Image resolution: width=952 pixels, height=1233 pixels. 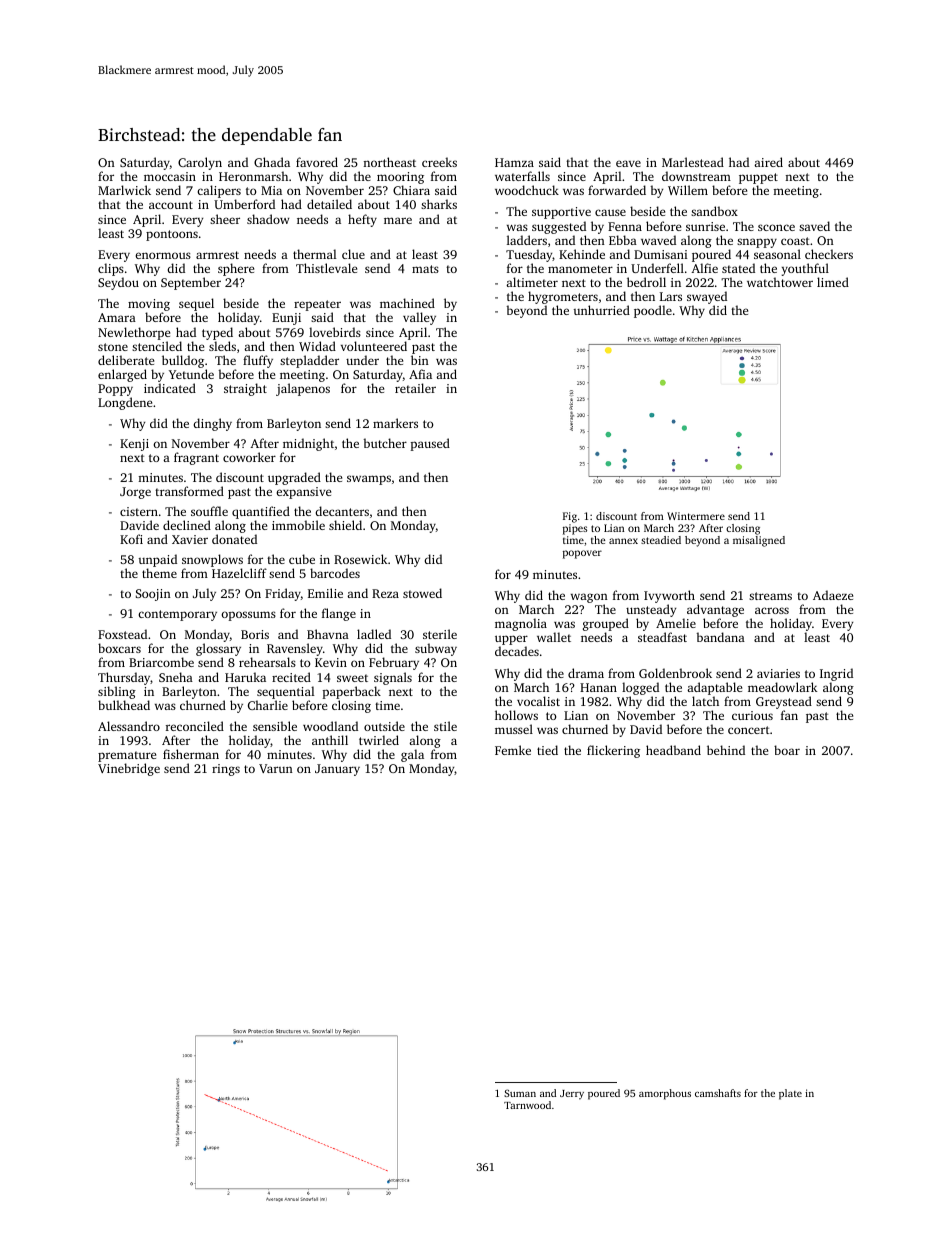 What do you see at coordinates (598, 687) in the screenshot?
I see `Hanan` at bounding box center [598, 687].
